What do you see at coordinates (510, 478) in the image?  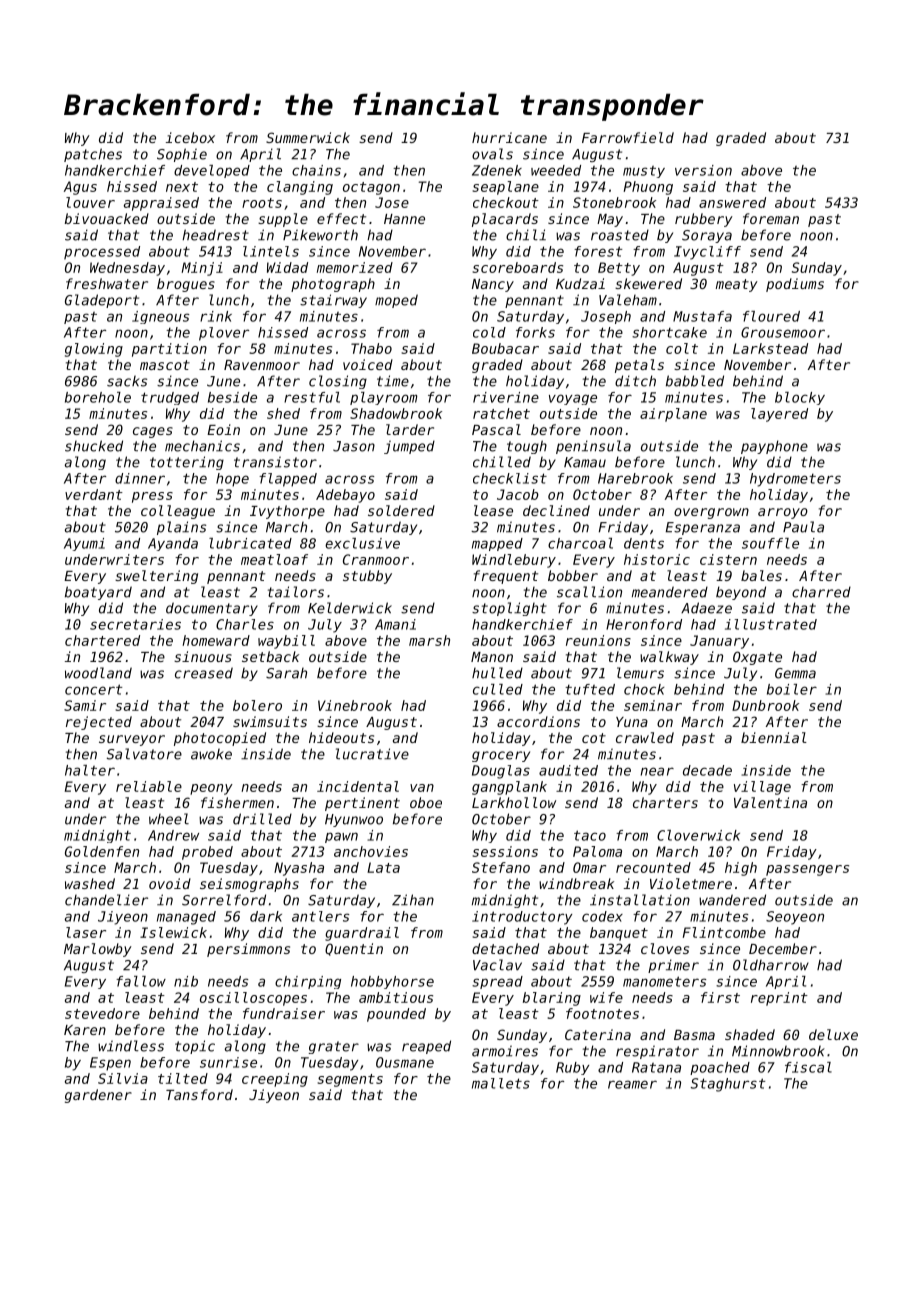 I see `checklist` at bounding box center [510, 478].
